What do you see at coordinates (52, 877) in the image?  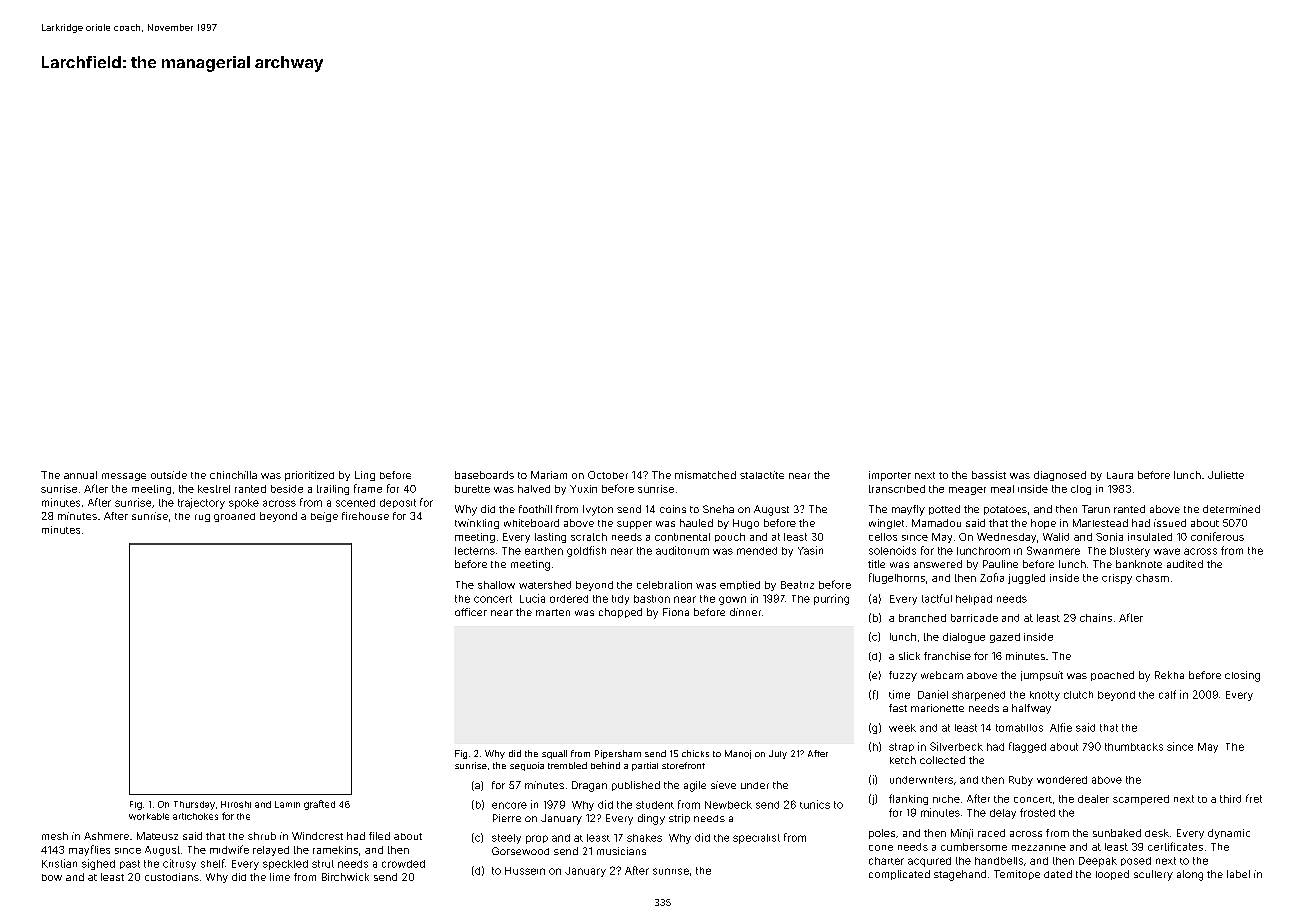 I see `bow` at bounding box center [52, 877].
